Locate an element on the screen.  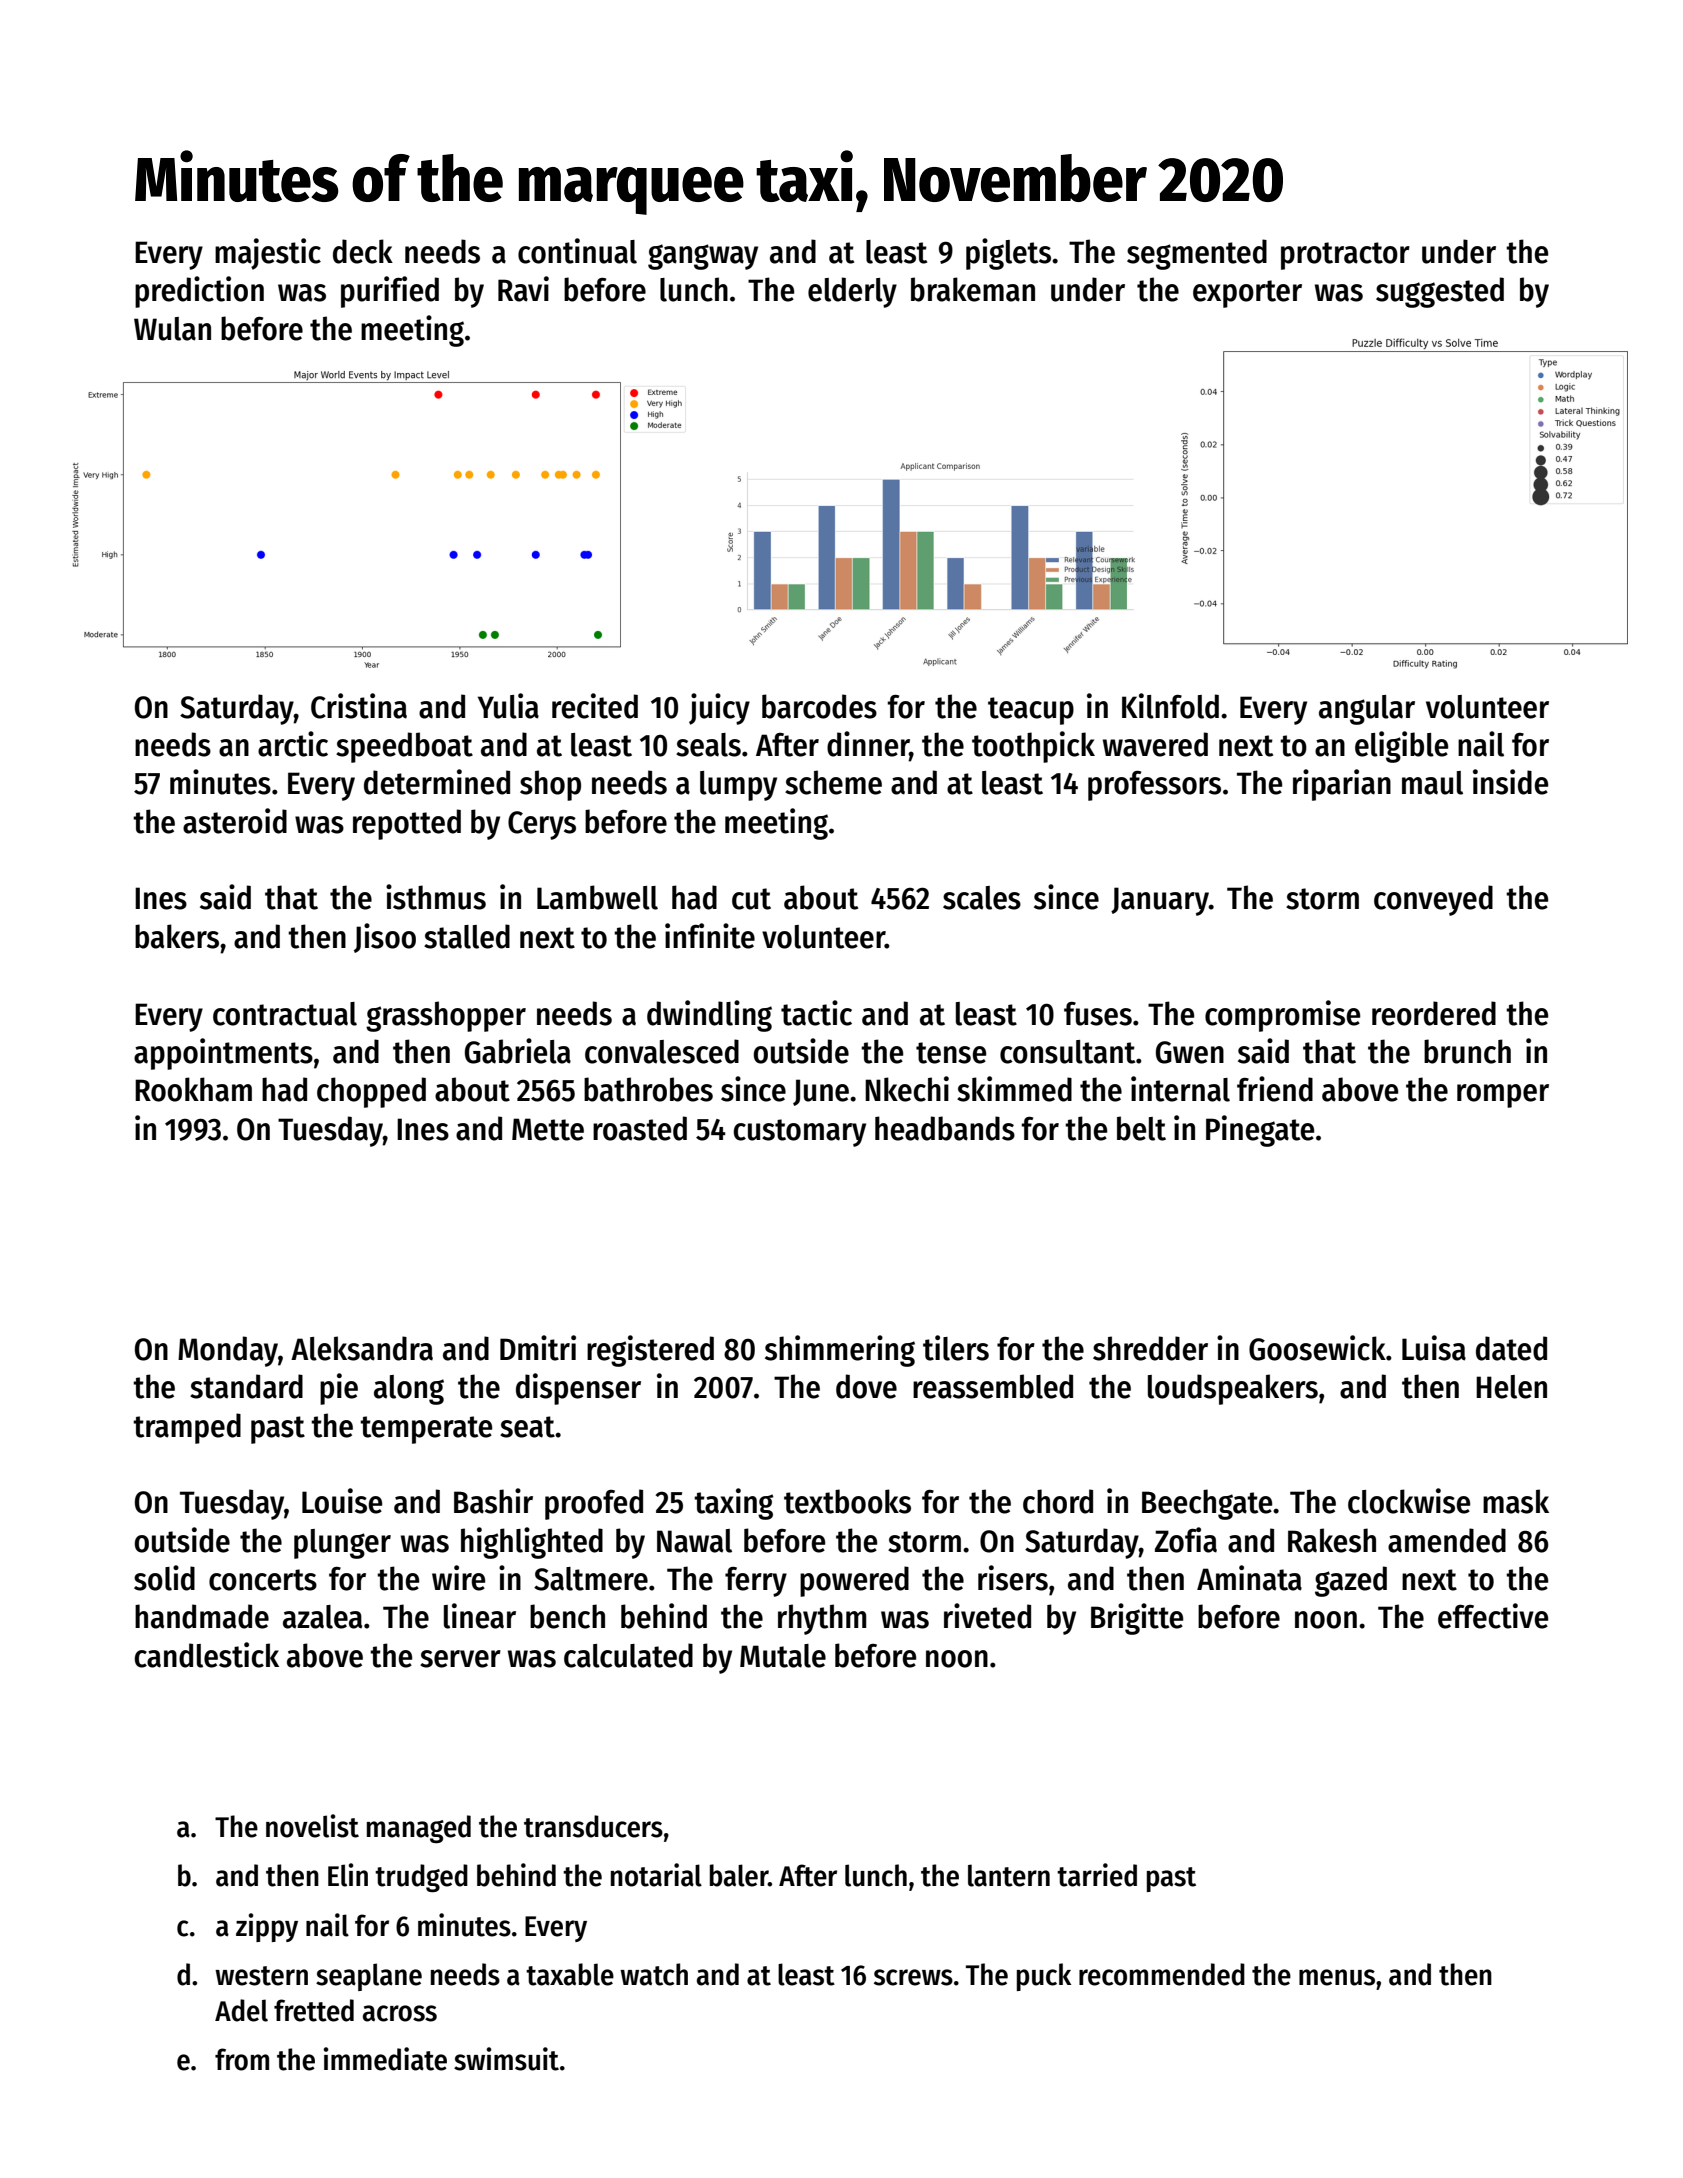
inside is located at coordinates (1510, 782).
